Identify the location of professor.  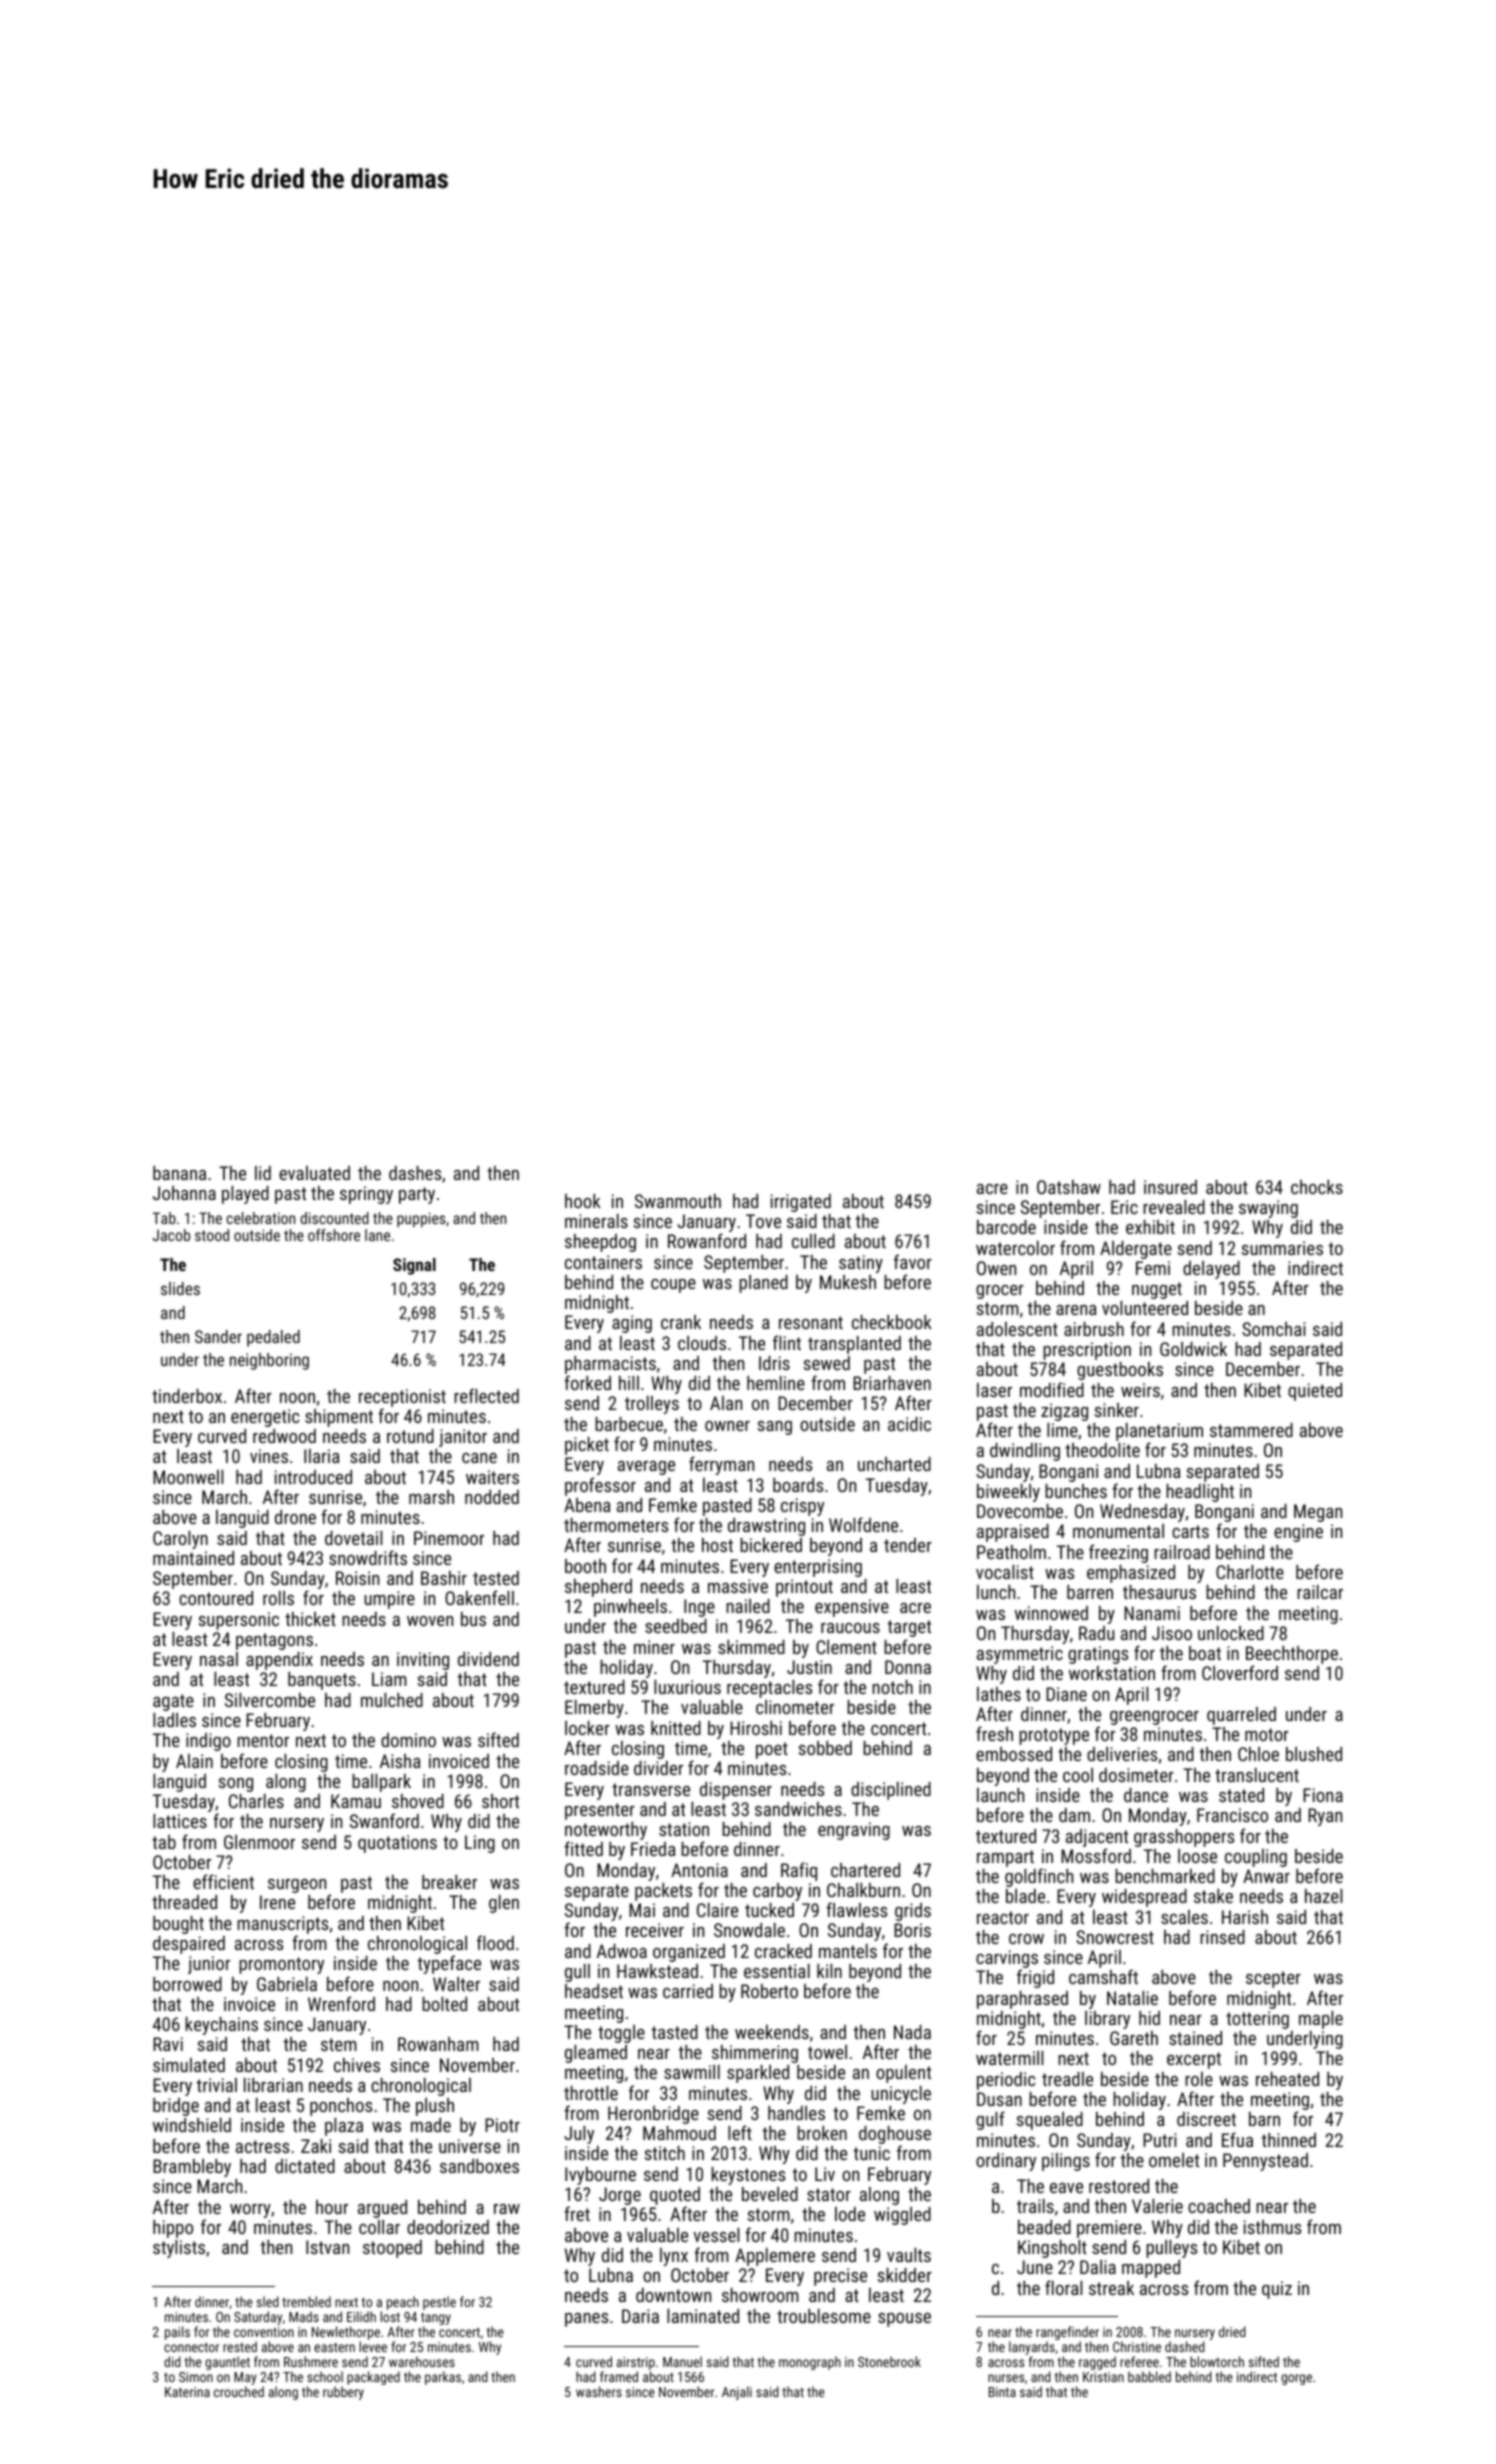
(600, 1486).
